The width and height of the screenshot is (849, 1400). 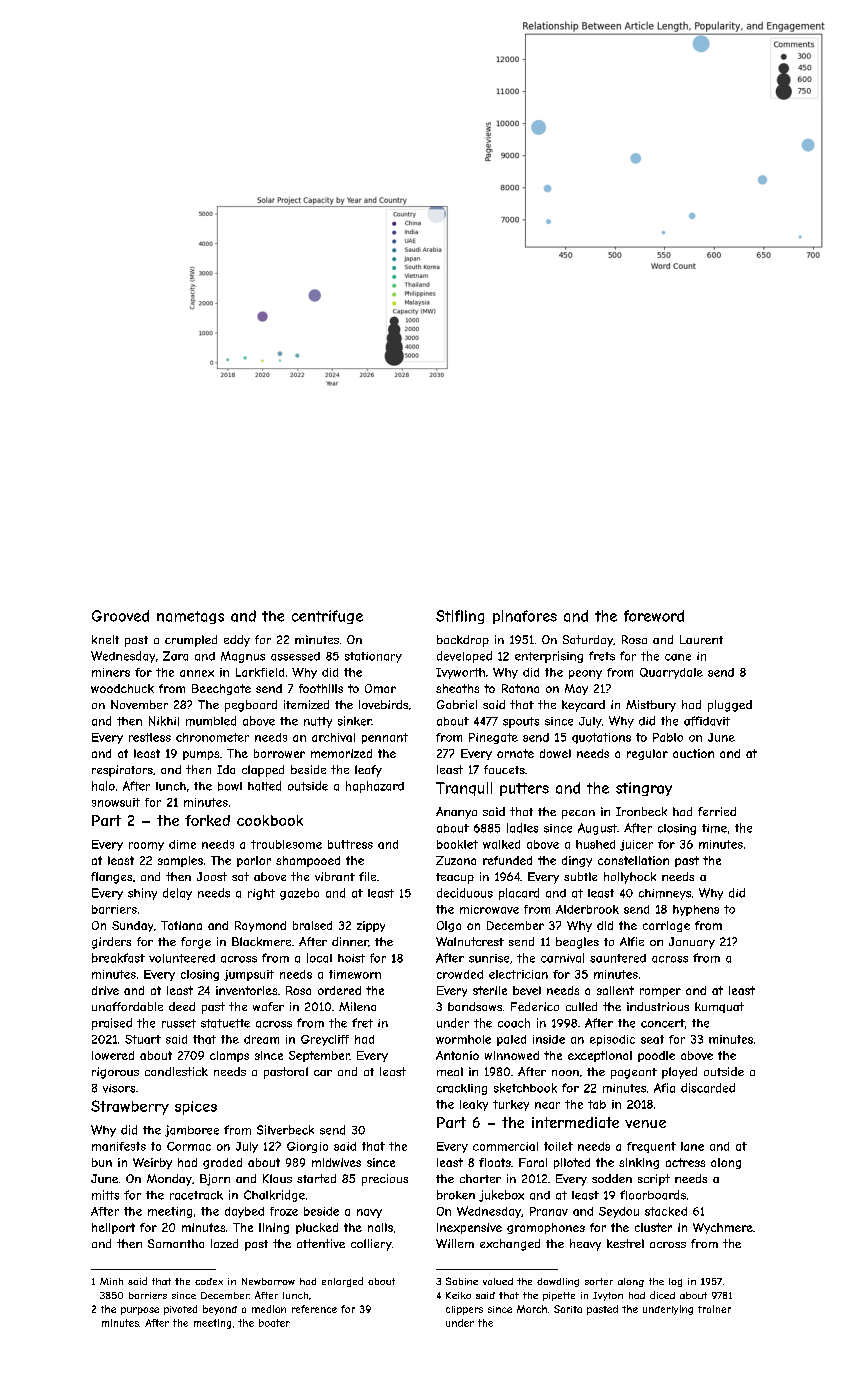 I want to click on respirators, so click(x=122, y=771).
